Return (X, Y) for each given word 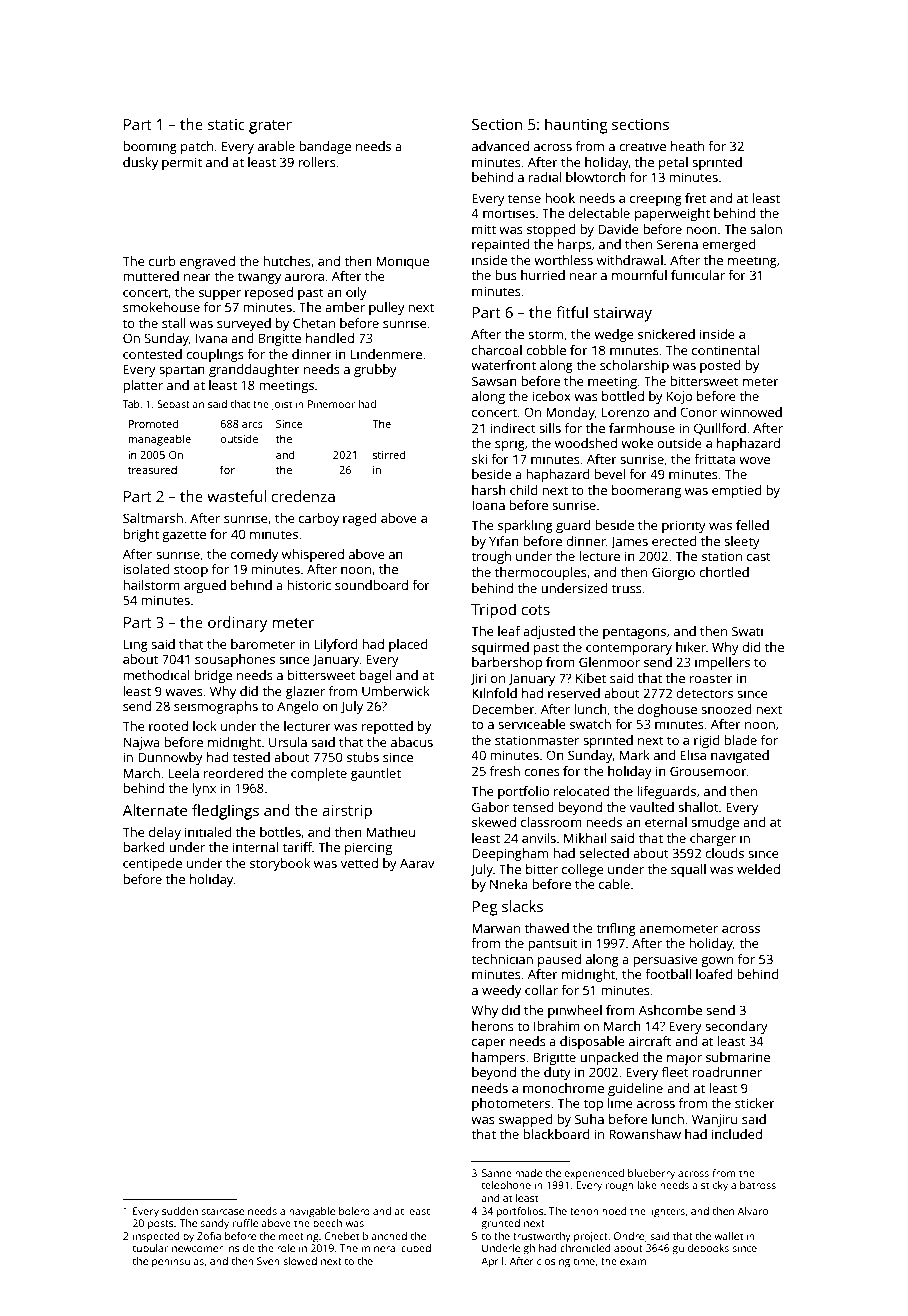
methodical (156, 675)
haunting (576, 126)
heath (687, 146)
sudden (180, 1211)
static (226, 124)
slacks (522, 906)
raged (360, 519)
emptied (737, 491)
